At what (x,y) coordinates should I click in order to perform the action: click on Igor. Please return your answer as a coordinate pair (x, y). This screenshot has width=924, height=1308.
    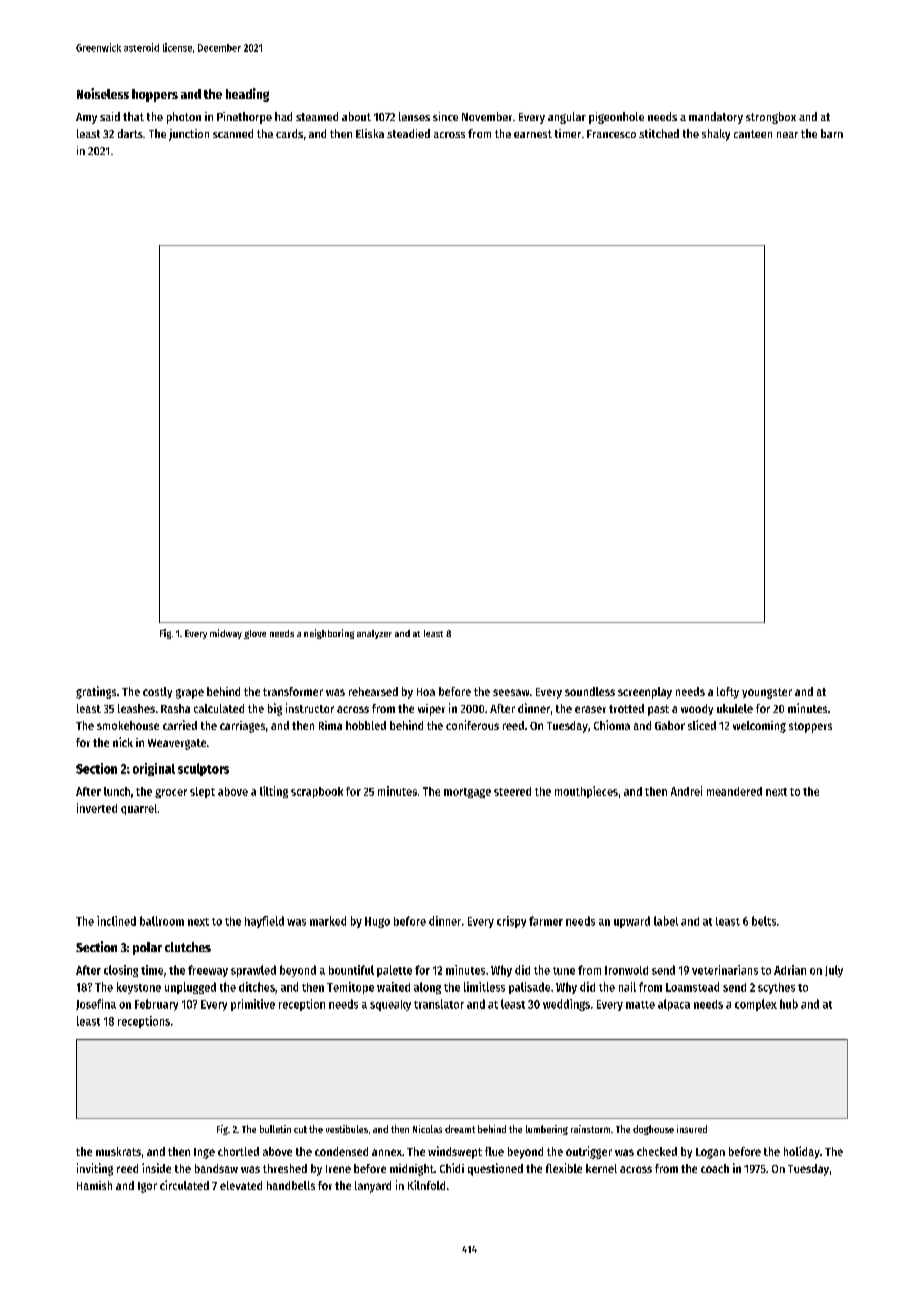
    Looking at the image, I should click on (147, 1187).
